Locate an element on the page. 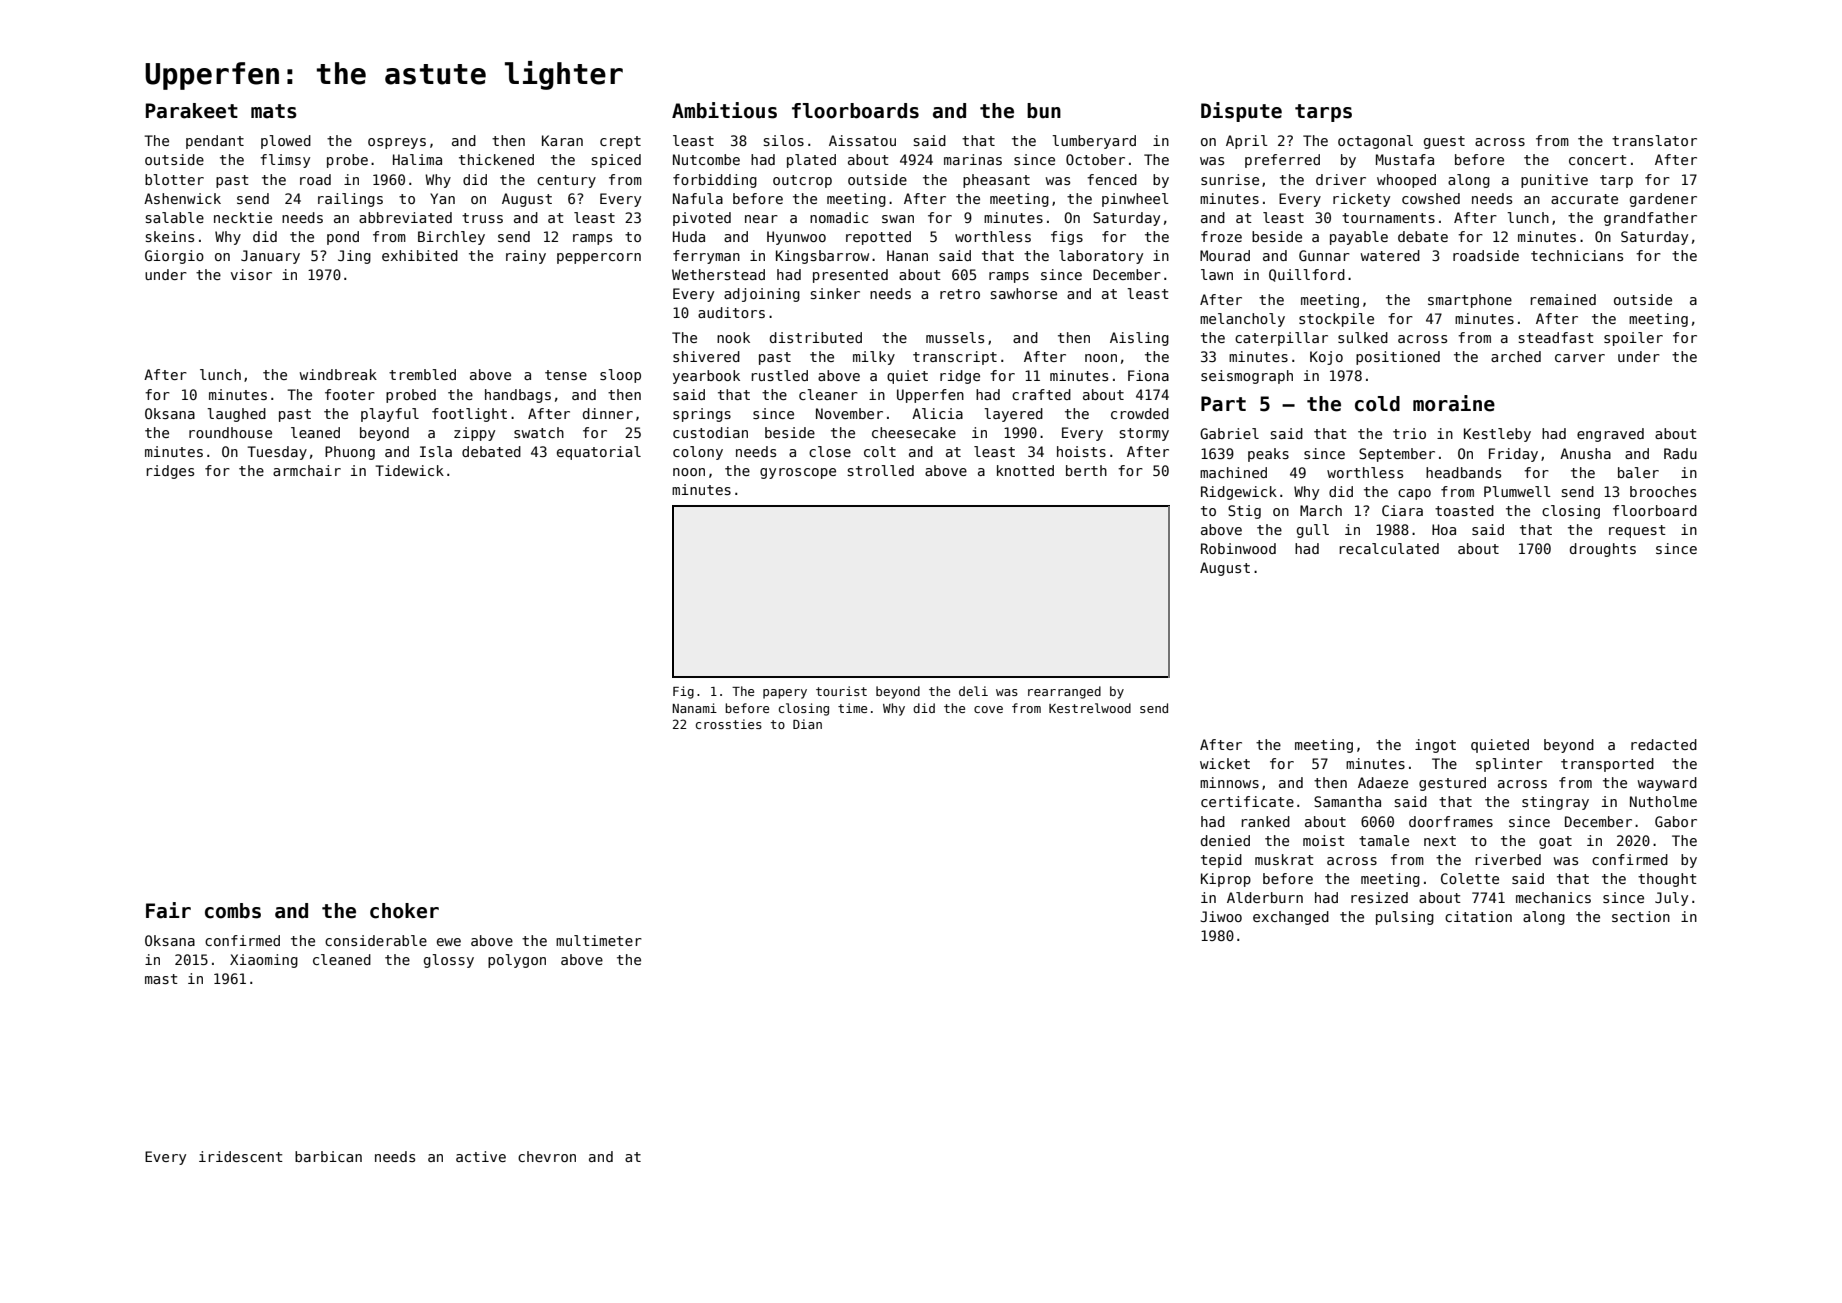  choker is located at coordinates (404, 911).
